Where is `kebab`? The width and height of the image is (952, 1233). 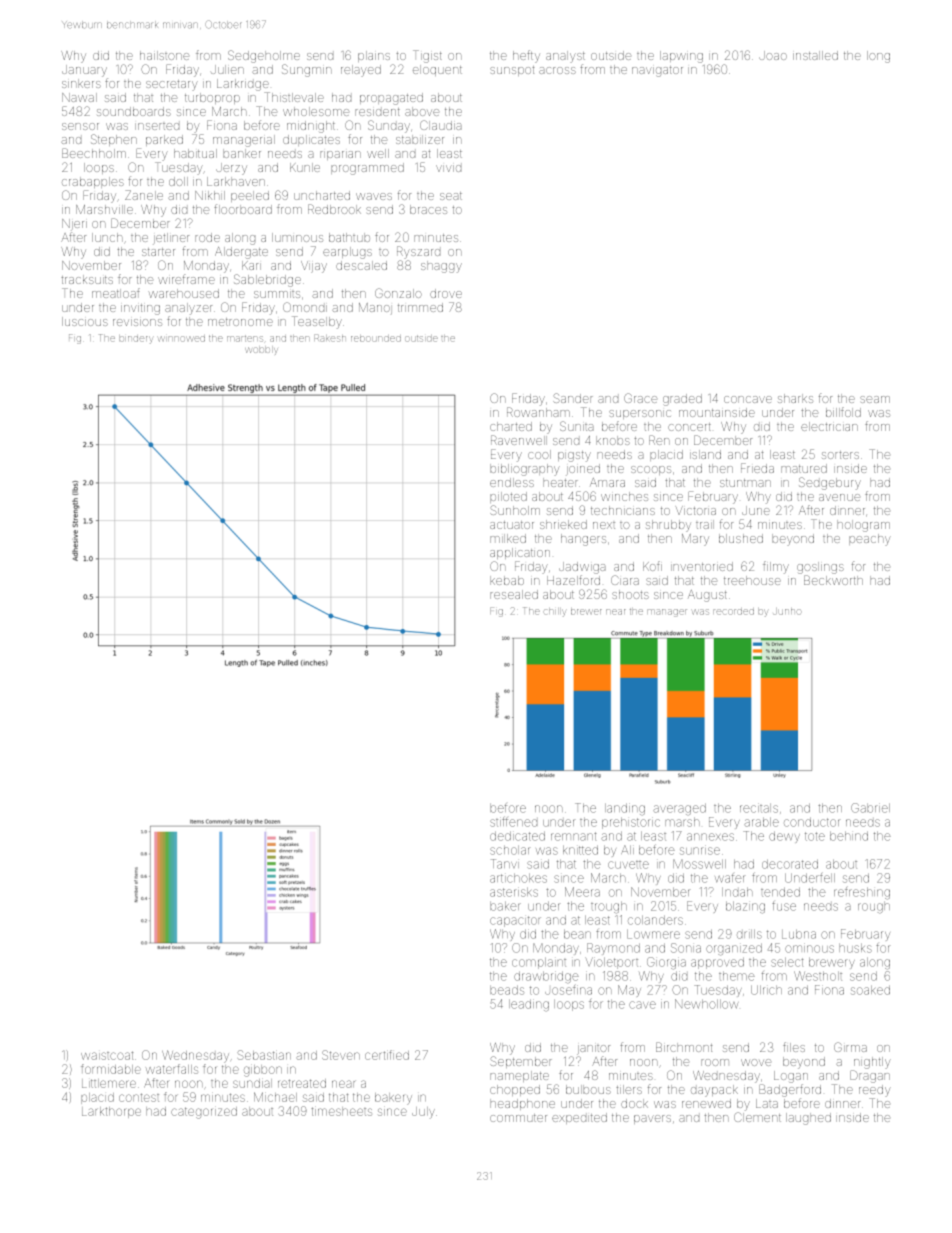 kebab is located at coordinates (507, 580).
